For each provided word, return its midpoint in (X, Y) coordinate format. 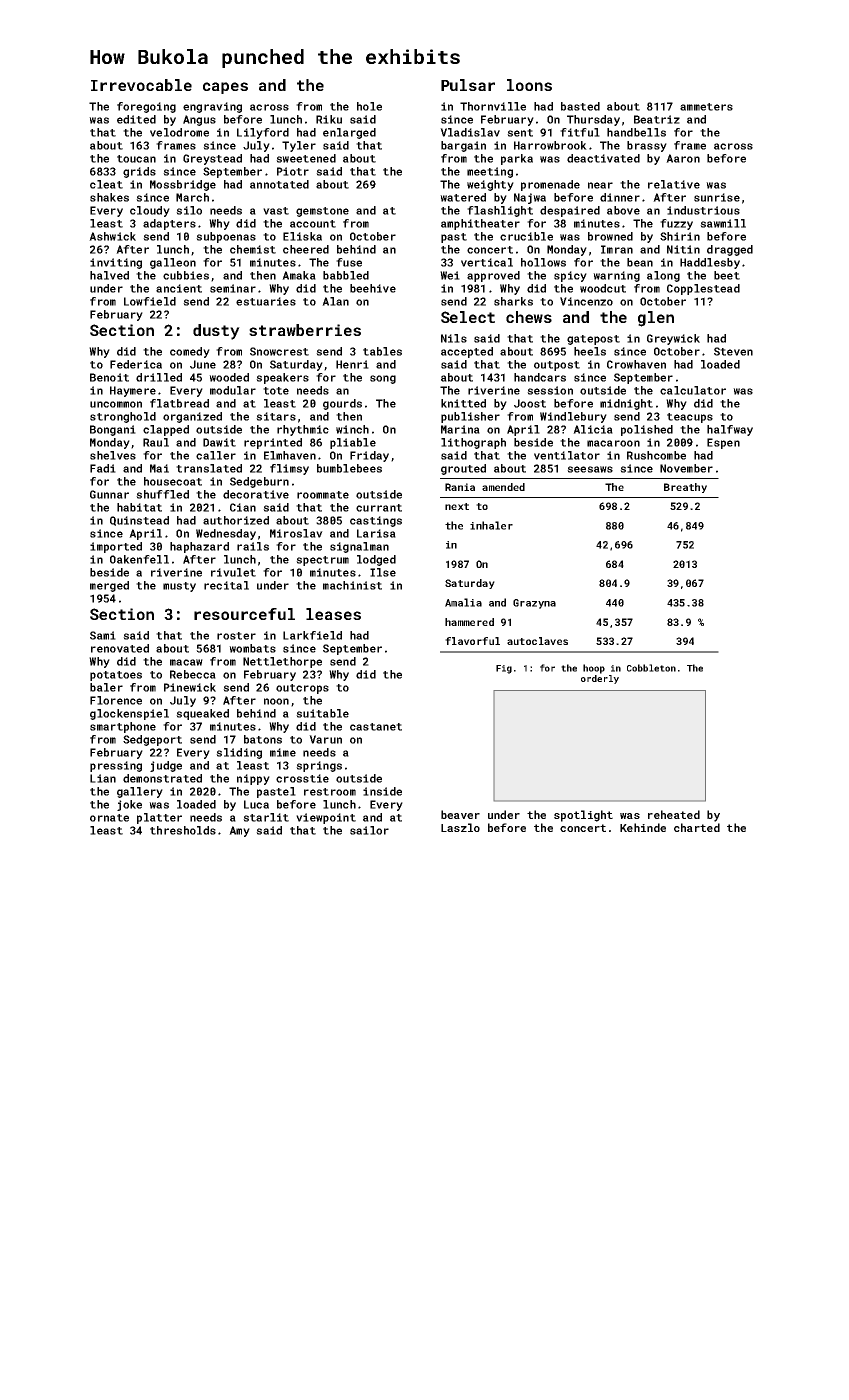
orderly (600, 679)
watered (463, 197)
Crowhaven (636, 364)
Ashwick (112, 236)
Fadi (103, 468)
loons (529, 85)
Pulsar (468, 85)
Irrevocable (141, 85)
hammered (469, 622)
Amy (239, 831)
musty (179, 587)
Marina (460, 429)
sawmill (723, 223)
